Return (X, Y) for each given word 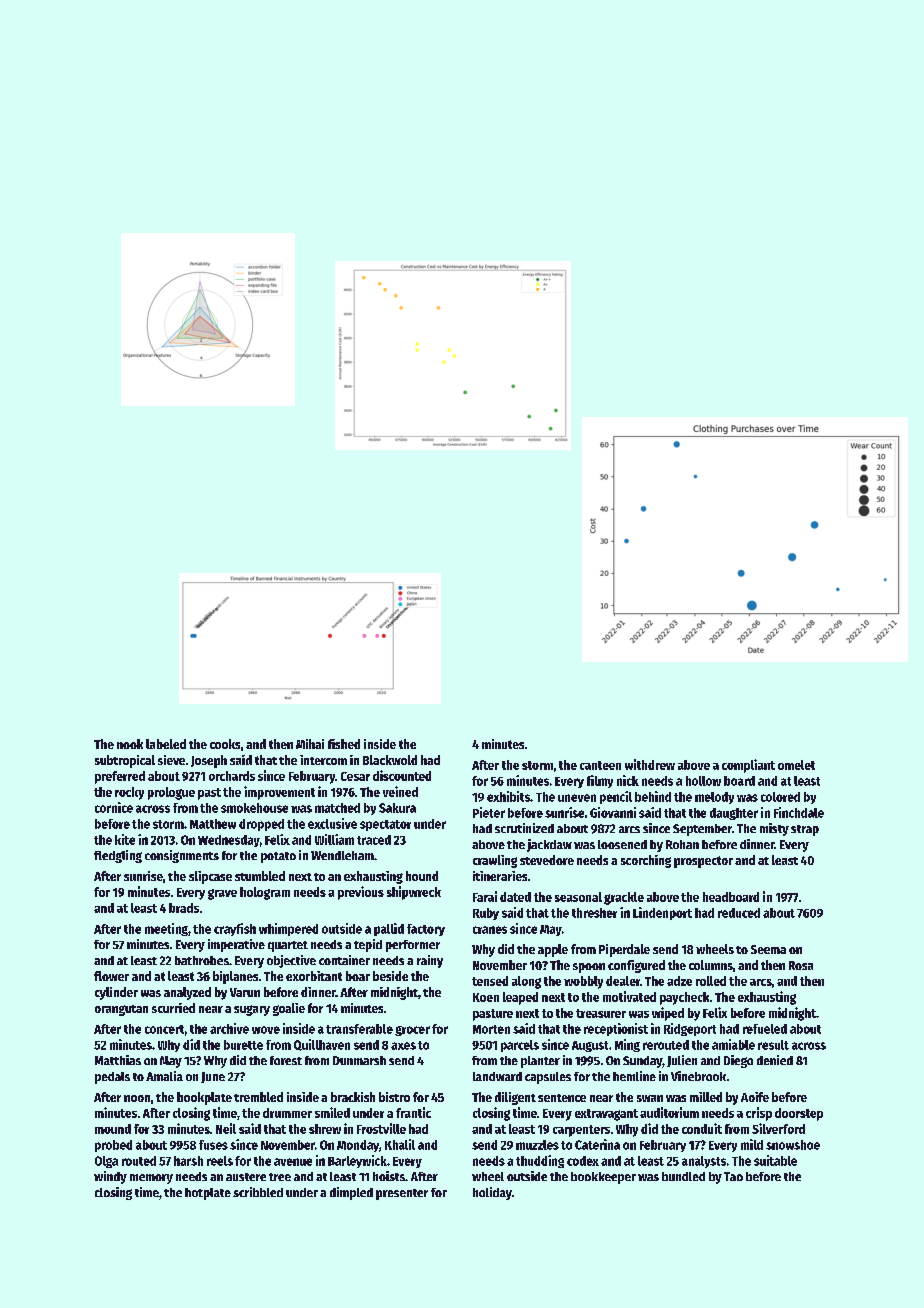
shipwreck (414, 893)
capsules (548, 1078)
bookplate (204, 1098)
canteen (600, 765)
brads (184, 908)
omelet (796, 765)
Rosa (801, 965)
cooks (225, 744)
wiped (668, 1014)
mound (113, 1129)
